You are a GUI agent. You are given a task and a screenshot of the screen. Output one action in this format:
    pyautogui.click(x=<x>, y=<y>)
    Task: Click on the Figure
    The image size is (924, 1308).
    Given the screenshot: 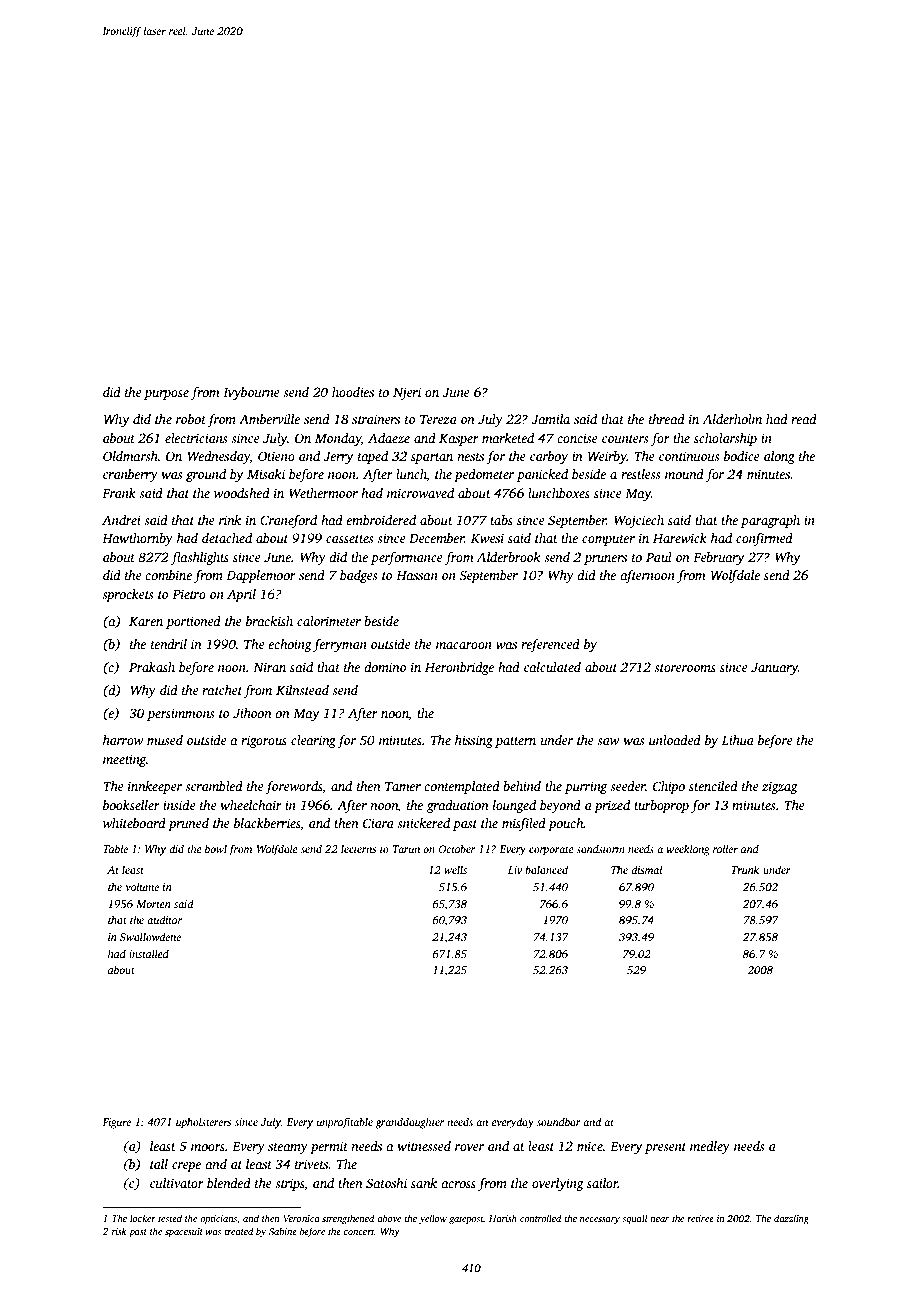 What is the action you would take?
    pyautogui.click(x=116, y=1123)
